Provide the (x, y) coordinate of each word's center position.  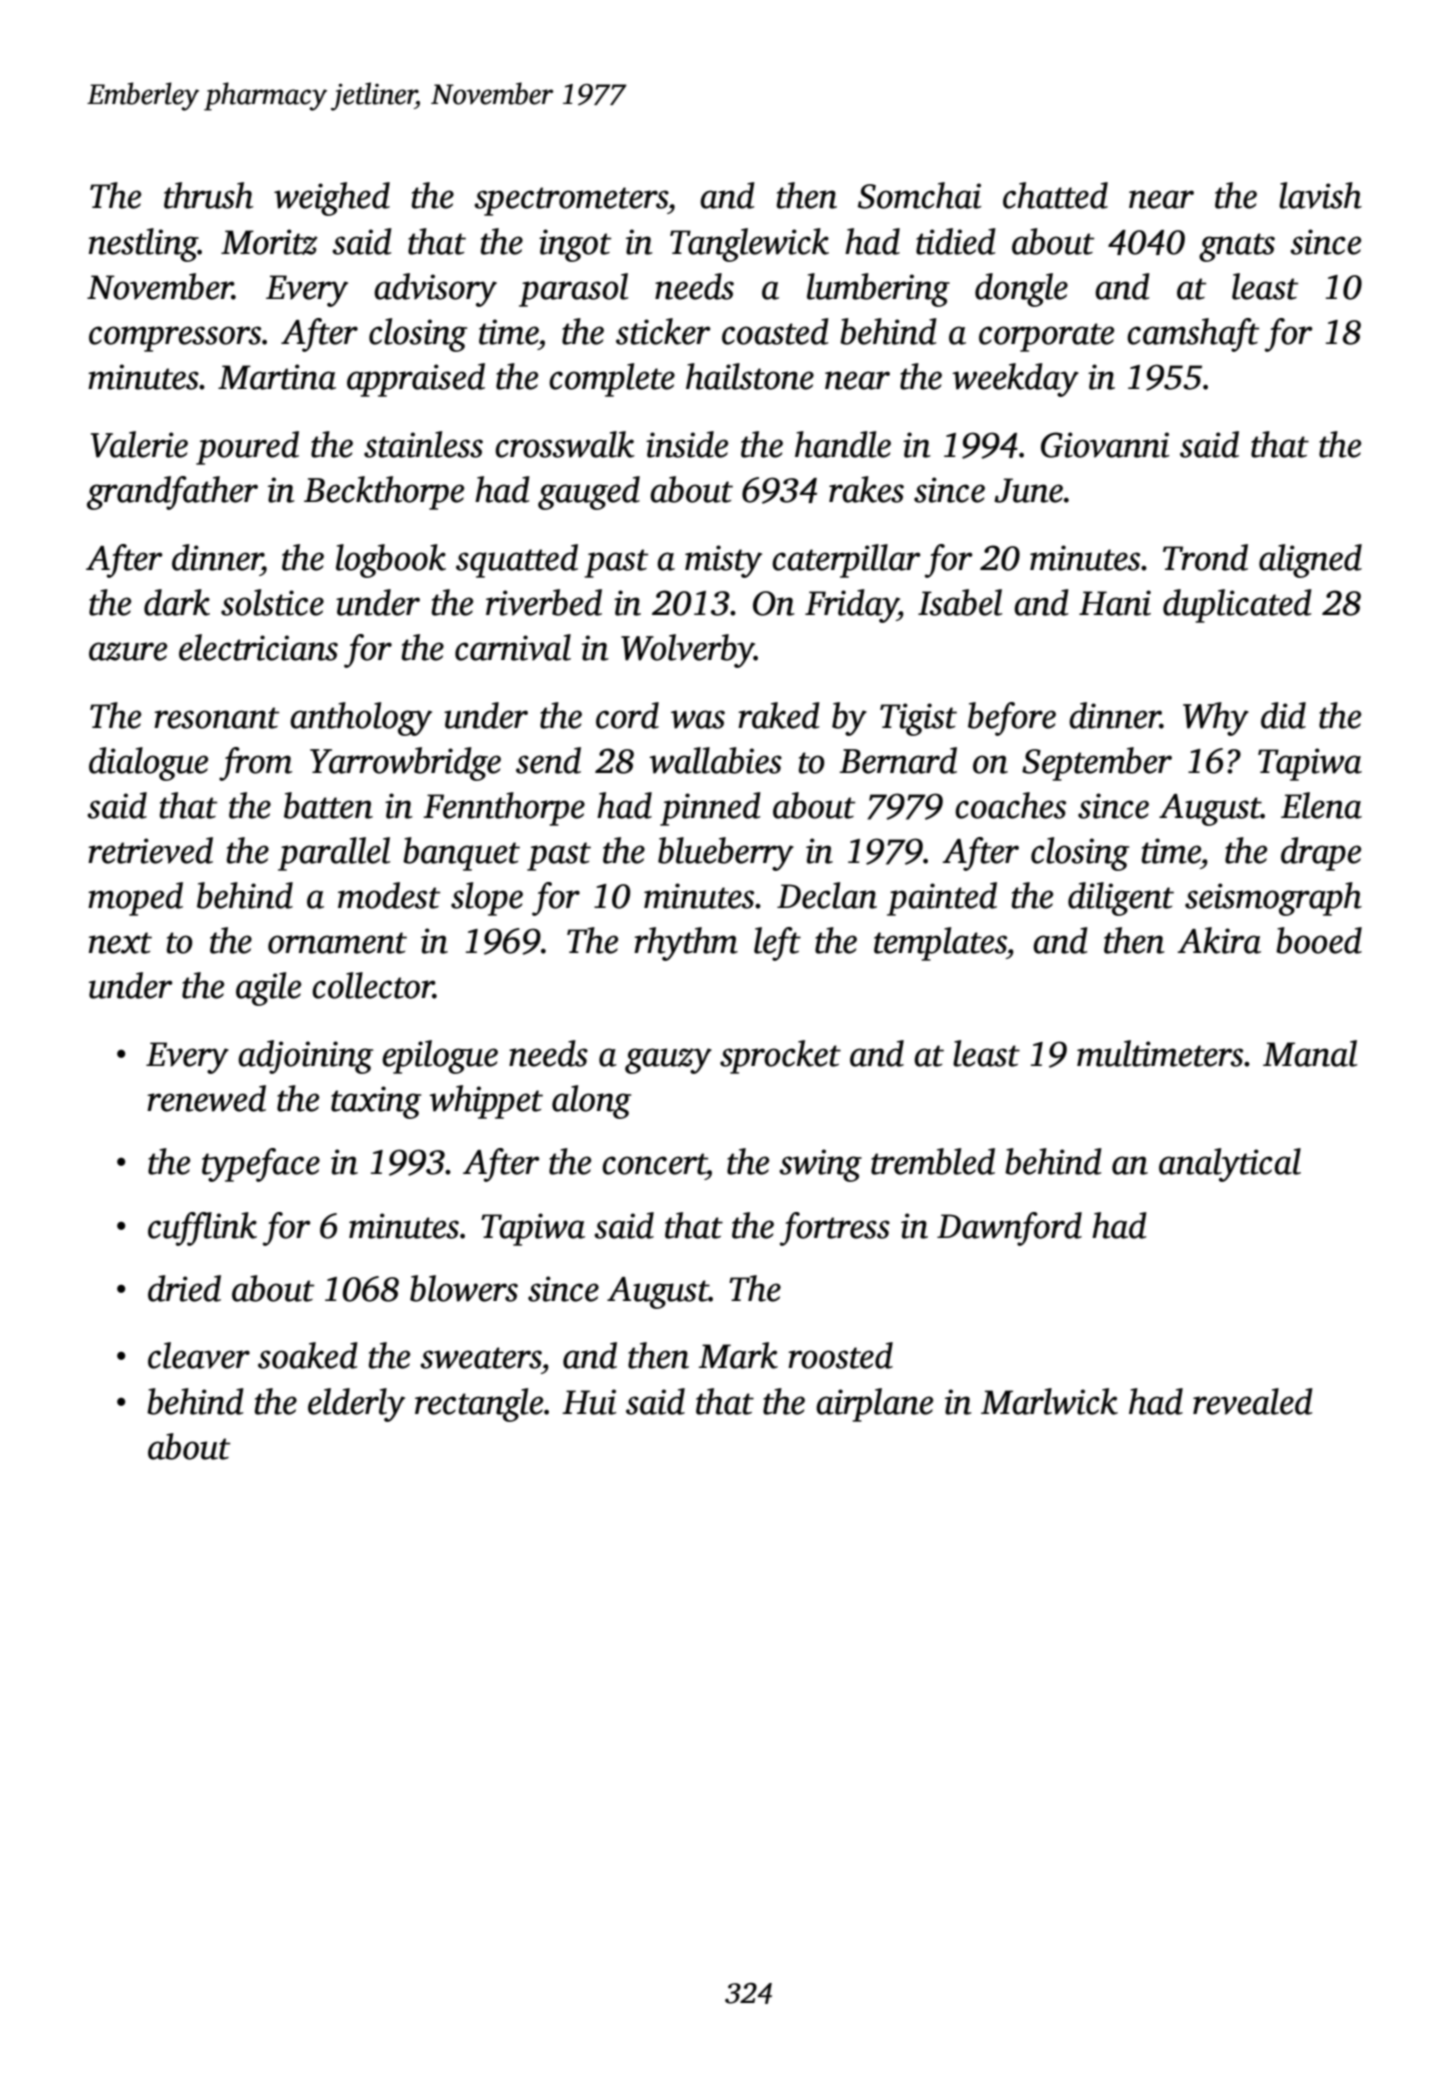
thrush (208, 195)
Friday (851, 606)
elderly (356, 1405)
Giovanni (1105, 445)
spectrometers (571, 201)
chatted (1055, 195)
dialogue (148, 764)
